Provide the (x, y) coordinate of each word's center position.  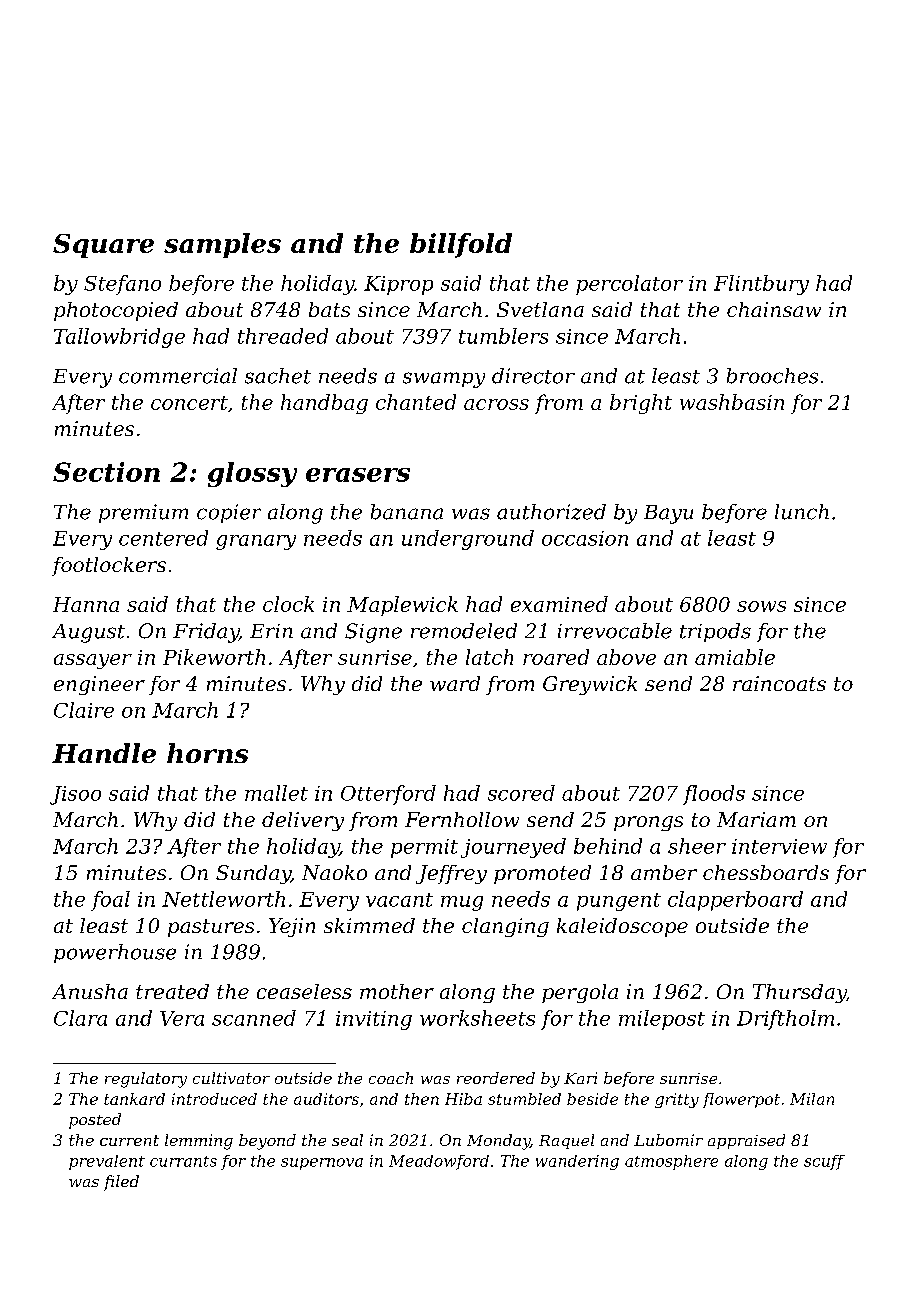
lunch (802, 512)
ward (455, 683)
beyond (267, 1142)
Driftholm (785, 1020)
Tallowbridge (119, 338)
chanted (416, 402)
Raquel (566, 1141)
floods (714, 795)
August (88, 633)
